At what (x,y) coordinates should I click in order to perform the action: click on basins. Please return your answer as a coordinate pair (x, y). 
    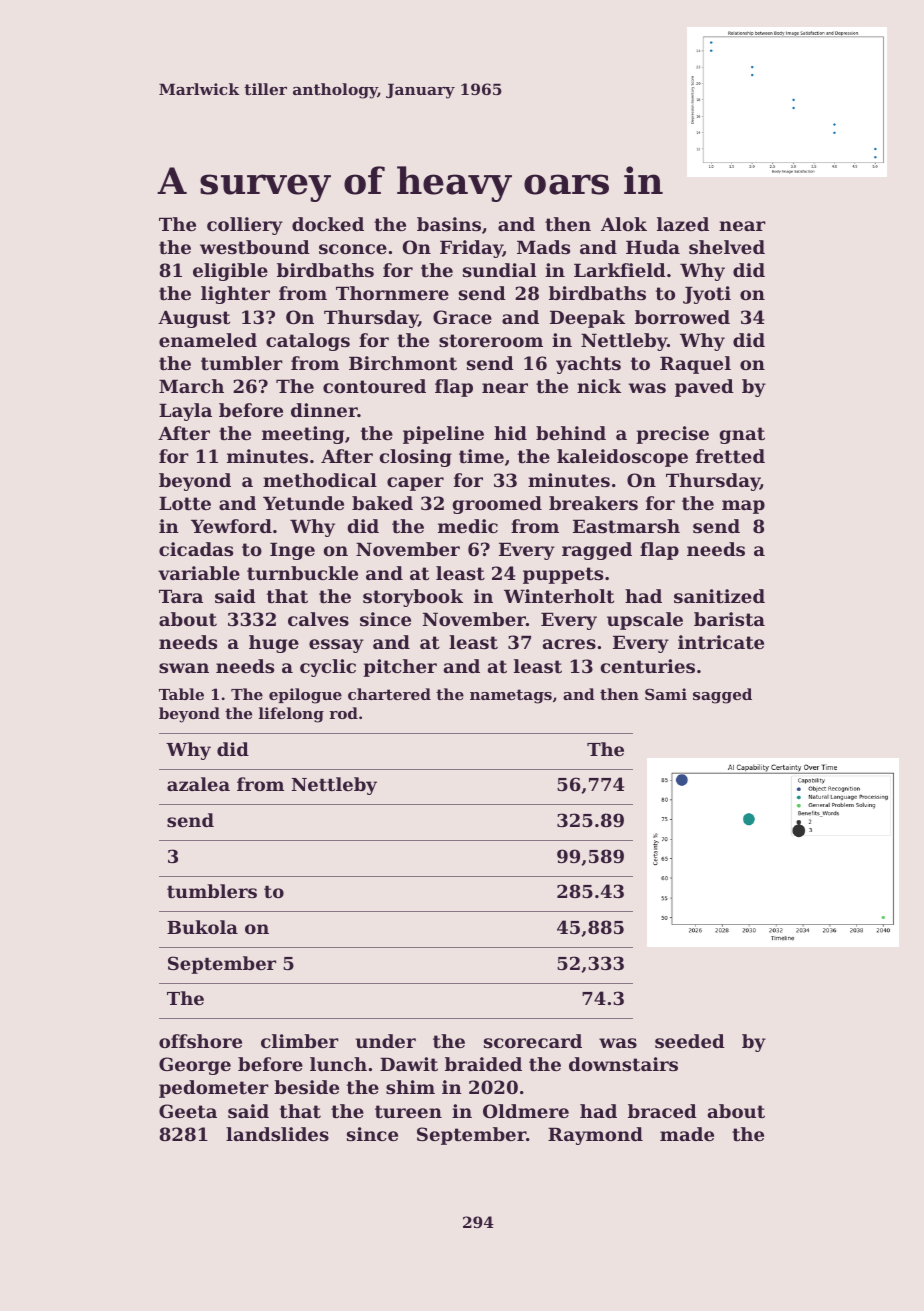
    Looking at the image, I should click on (449, 224).
